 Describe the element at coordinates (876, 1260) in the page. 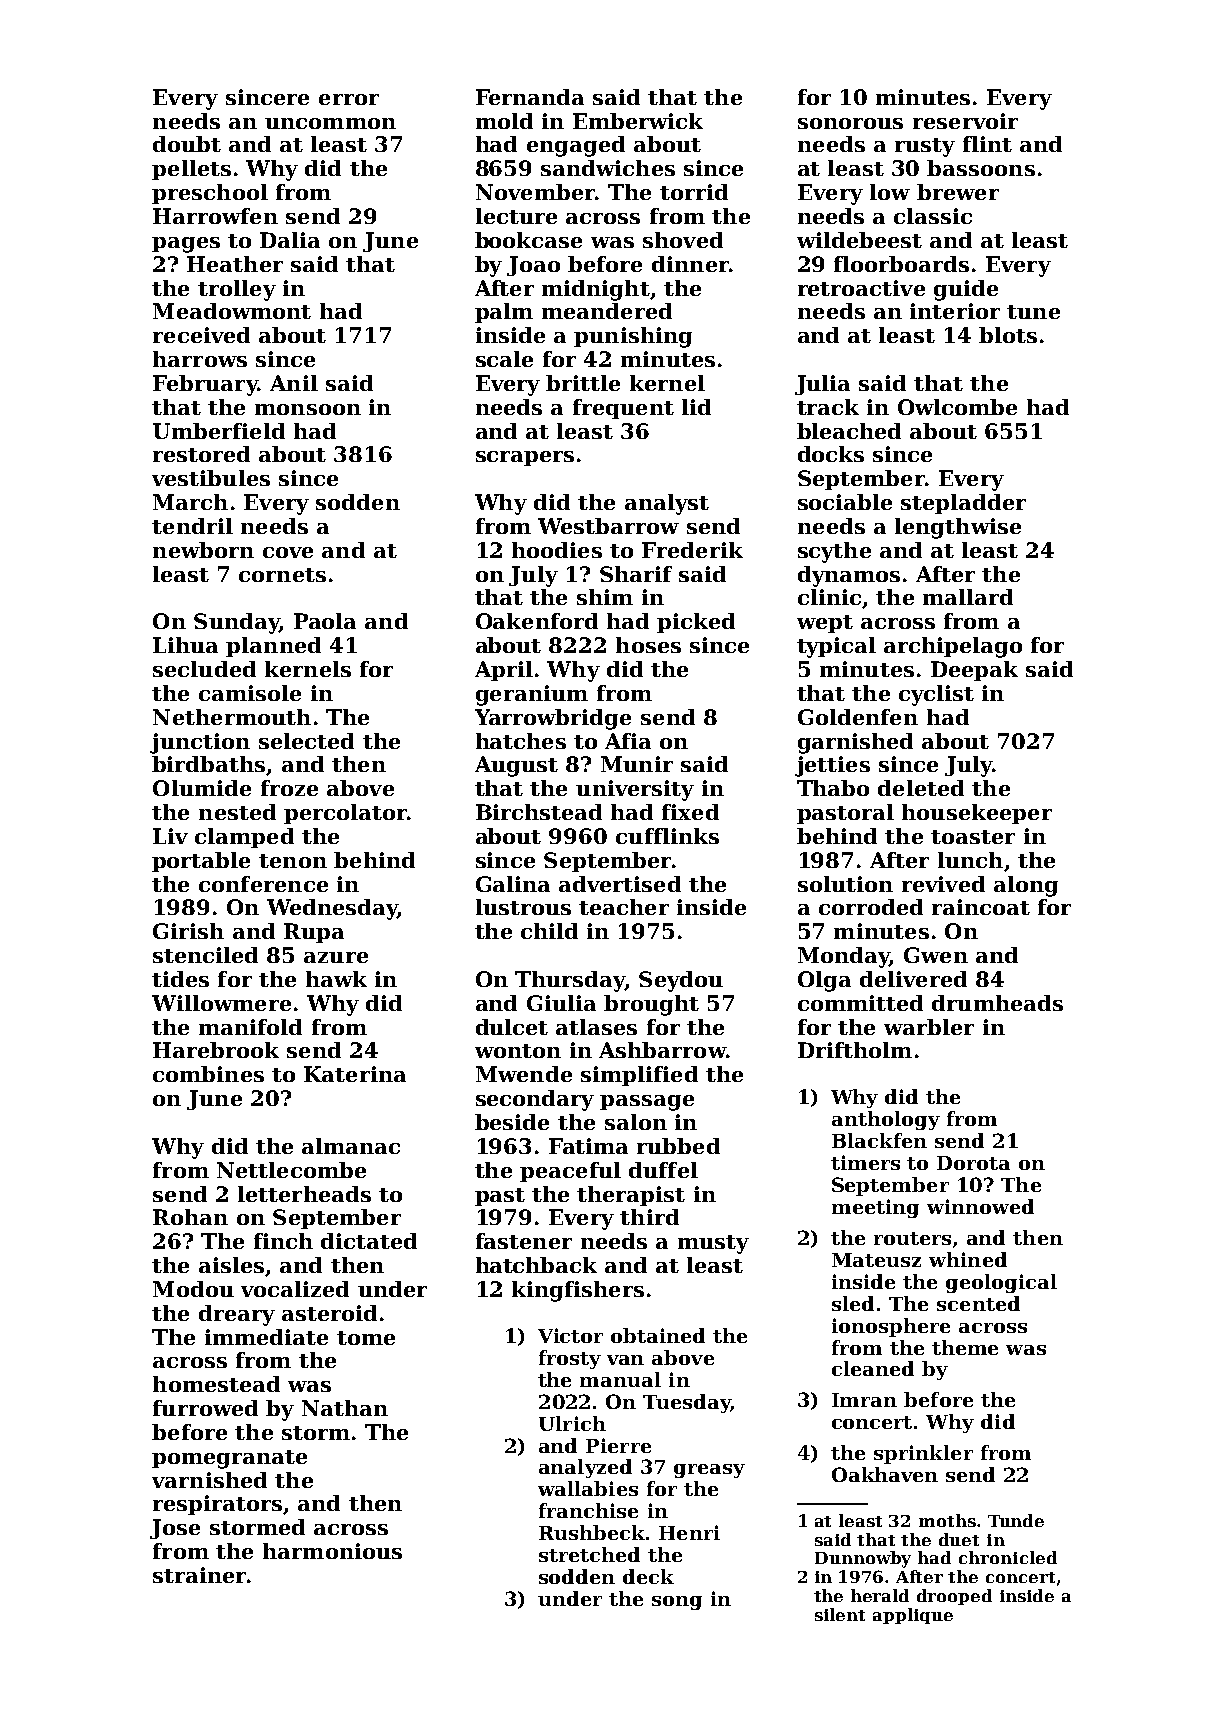

I see `Mateusz` at that location.
